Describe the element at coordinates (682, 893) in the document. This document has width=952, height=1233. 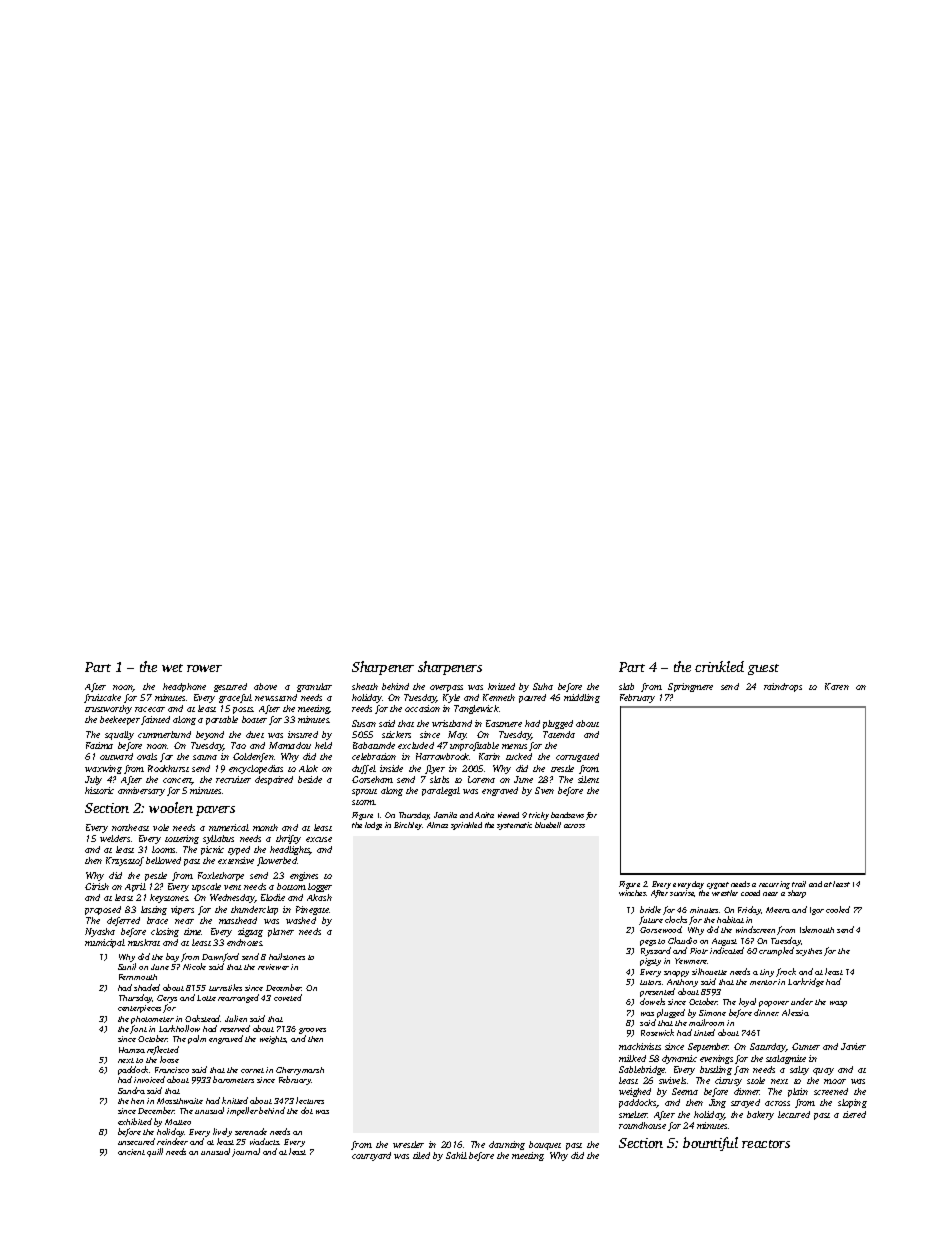
I see `sunrise` at that location.
